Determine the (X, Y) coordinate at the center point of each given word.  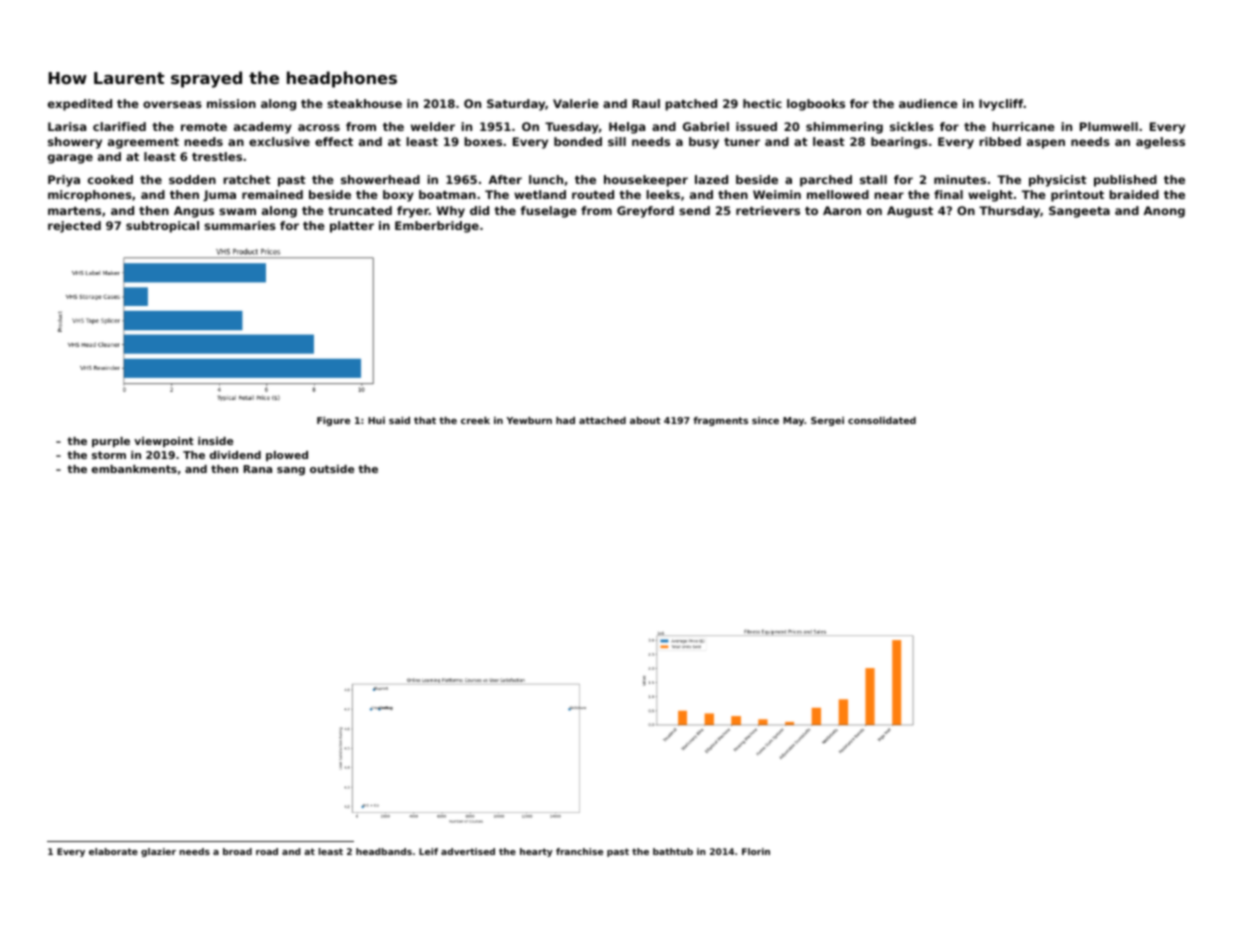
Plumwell (1109, 126)
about (645, 420)
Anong (1164, 212)
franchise (579, 851)
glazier (158, 852)
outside (332, 469)
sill (617, 141)
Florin (756, 851)
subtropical (162, 227)
